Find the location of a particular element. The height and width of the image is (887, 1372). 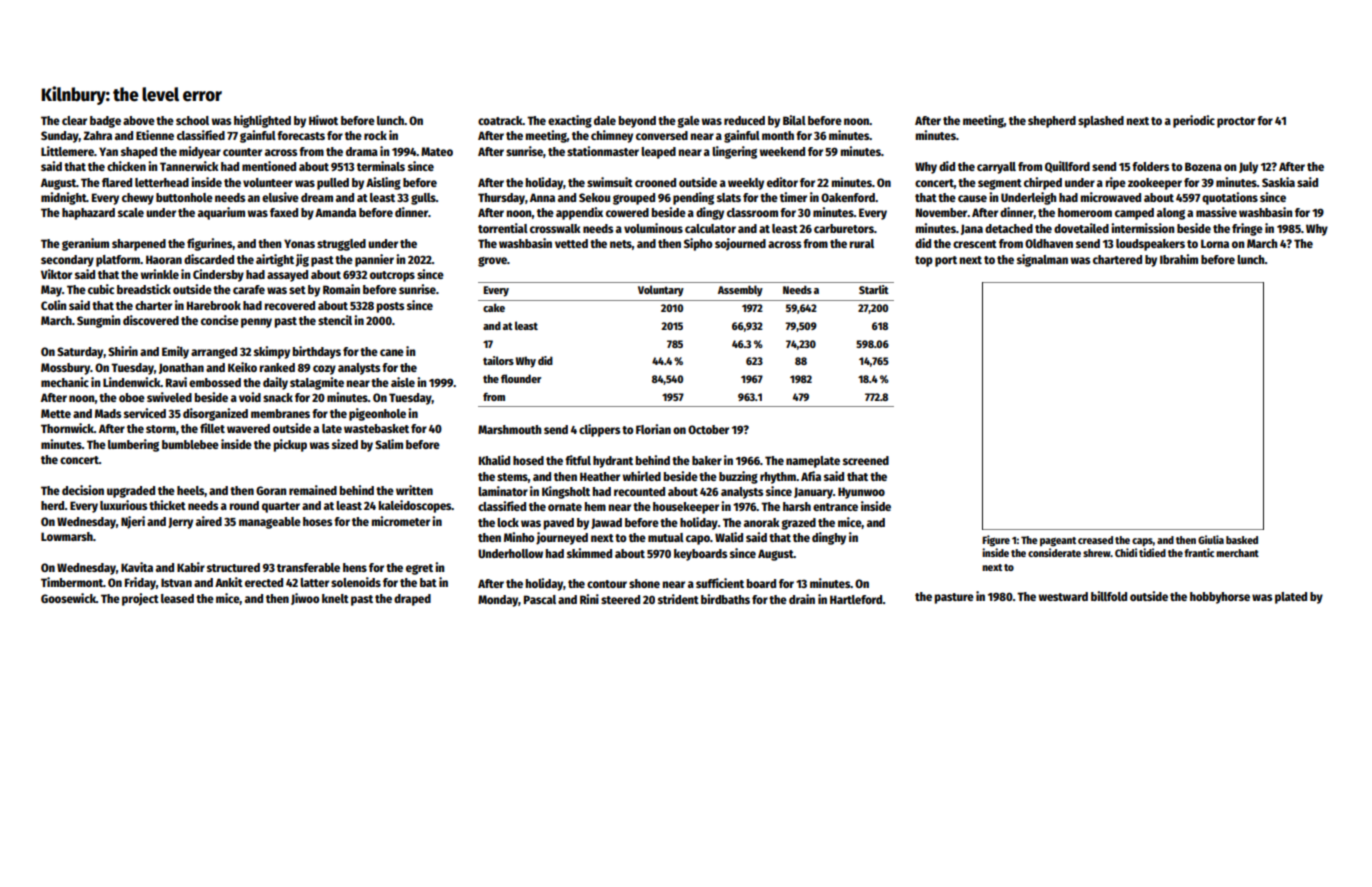

hobbyhorse is located at coordinates (1220, 598).
